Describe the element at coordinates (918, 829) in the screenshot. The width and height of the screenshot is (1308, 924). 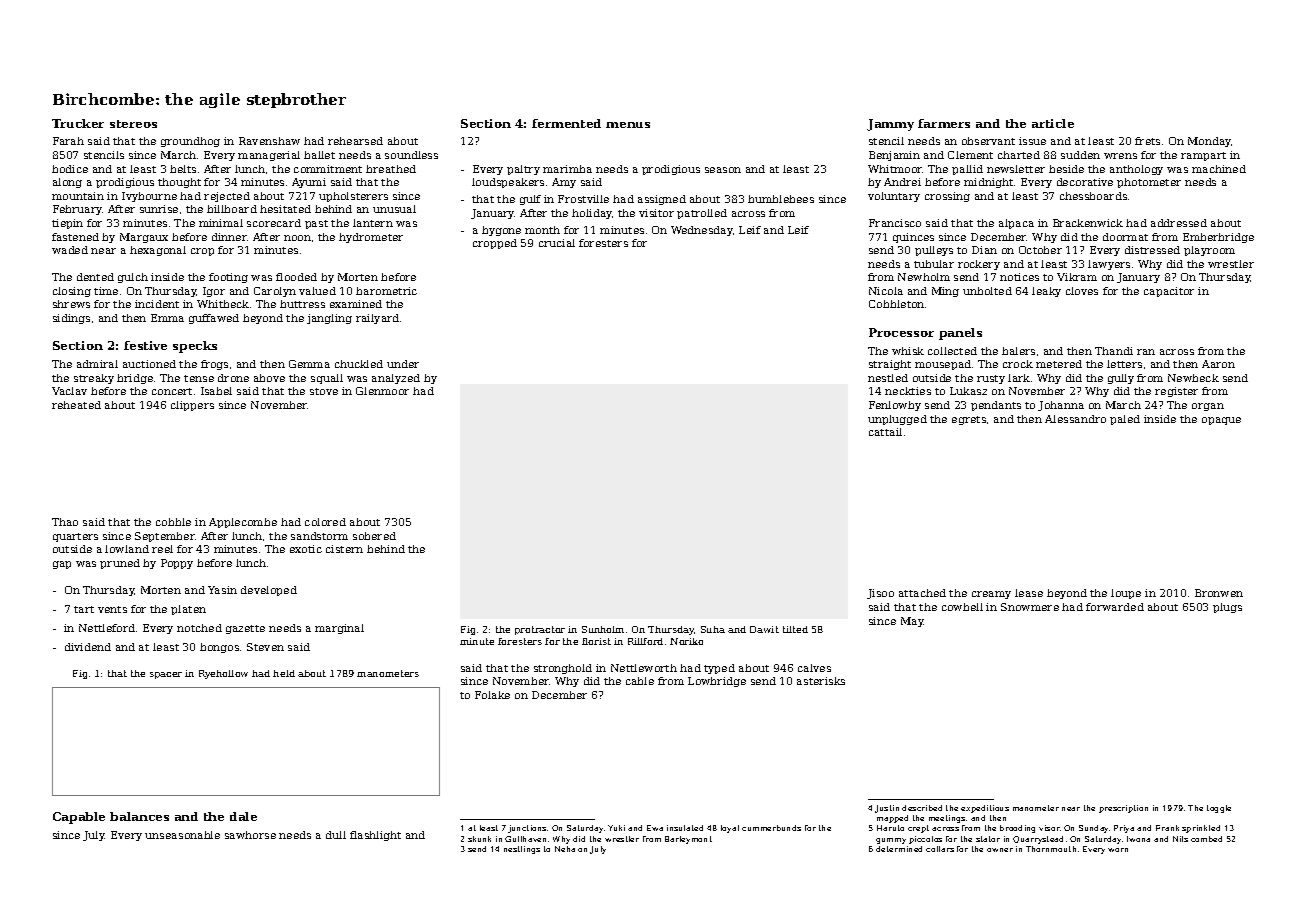
I see `crept` at that location.
